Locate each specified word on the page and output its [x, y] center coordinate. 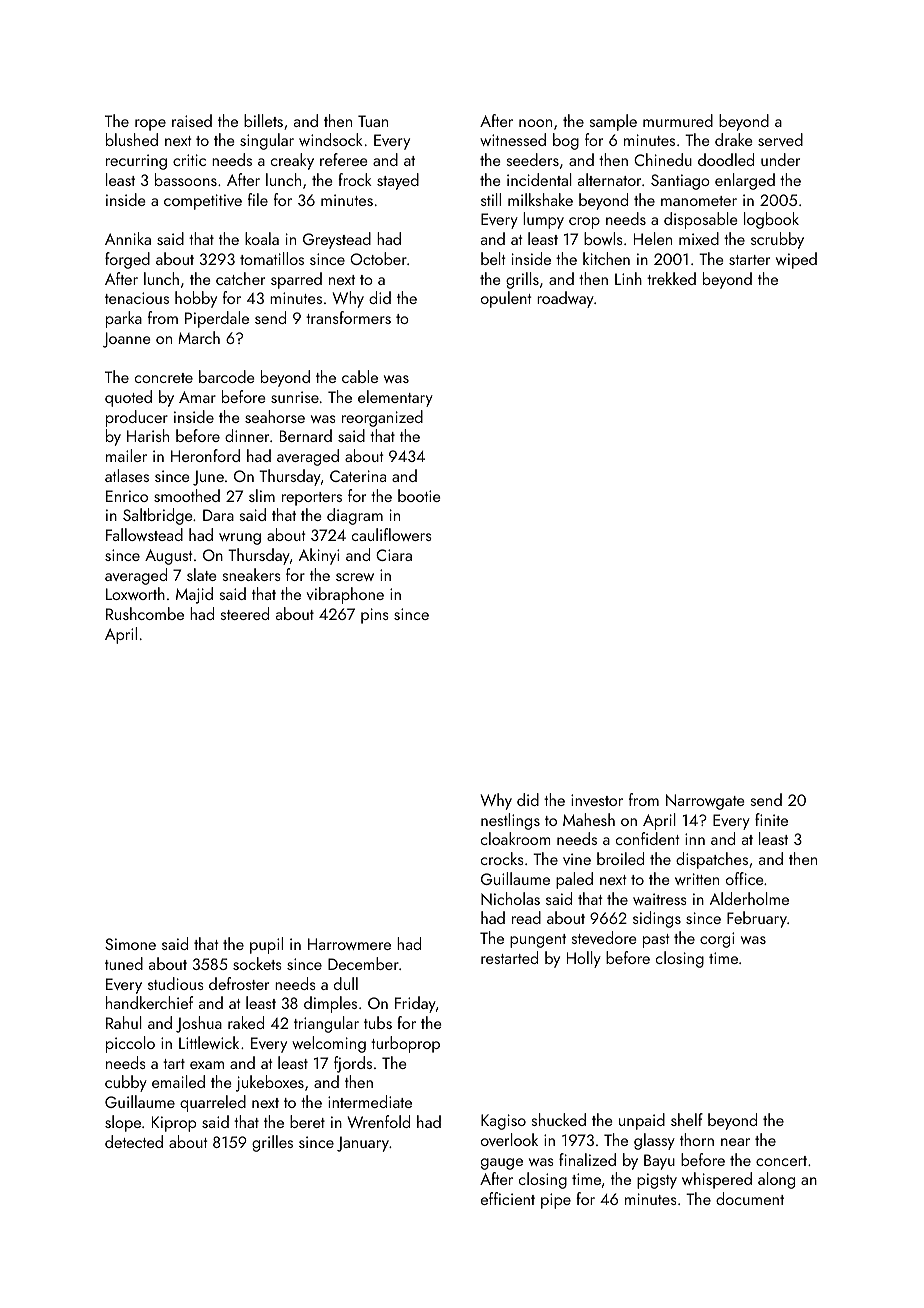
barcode [227, 376]
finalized [587, 1159]
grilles [272, 1143]
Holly [584, 959]
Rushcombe [145, 613]
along [776, 1180]
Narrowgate [705, 802]
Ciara [394, 555]
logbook [771, 220]
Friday [415, 1004]
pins [375, 616]
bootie [419, 495]
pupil [266, 945]
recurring [136, 162]
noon [535, 123]
